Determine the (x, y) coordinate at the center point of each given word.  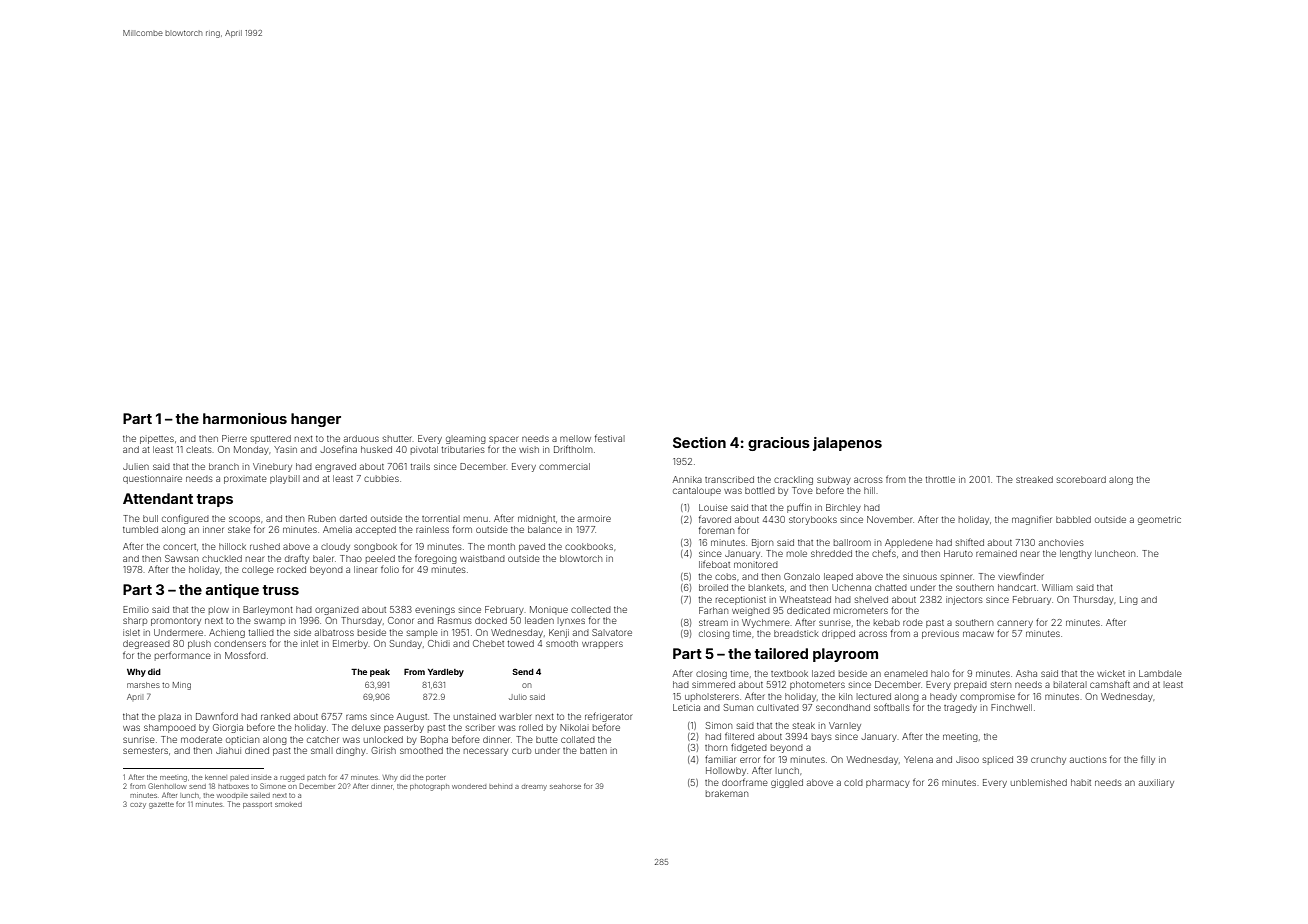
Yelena (918, 759)
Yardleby (446, 673)
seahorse (565, 786)
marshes (143, 685)
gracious (779, 444)
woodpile (232, 796)
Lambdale (1160, 673)
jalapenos (847, 444)
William (1057, 587)
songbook (375, 547)
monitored (756, 564)
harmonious (245, 418)
